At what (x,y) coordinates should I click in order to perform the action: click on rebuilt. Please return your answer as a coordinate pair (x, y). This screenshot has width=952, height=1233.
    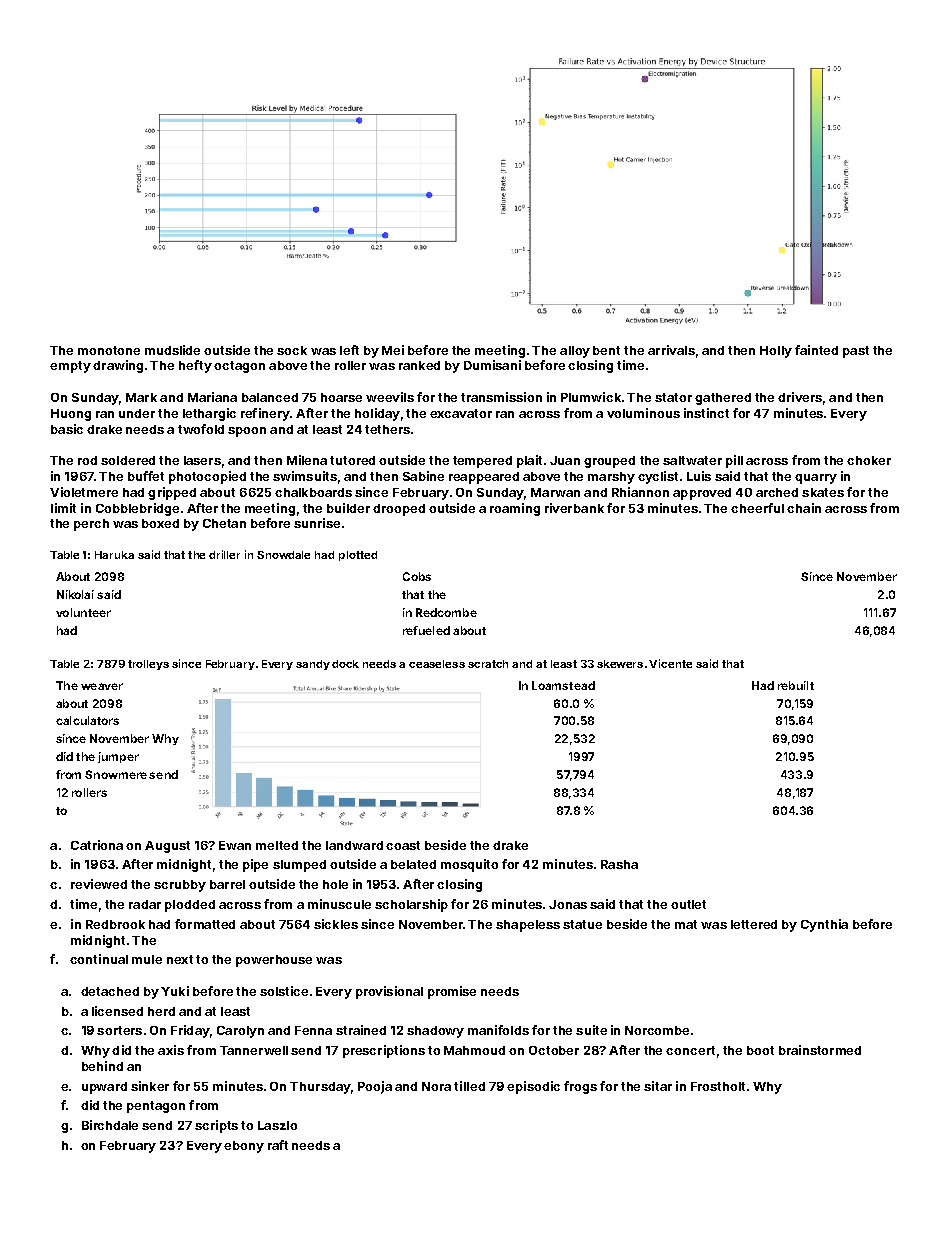
    Looking at the image, I should click on (796, 685).
